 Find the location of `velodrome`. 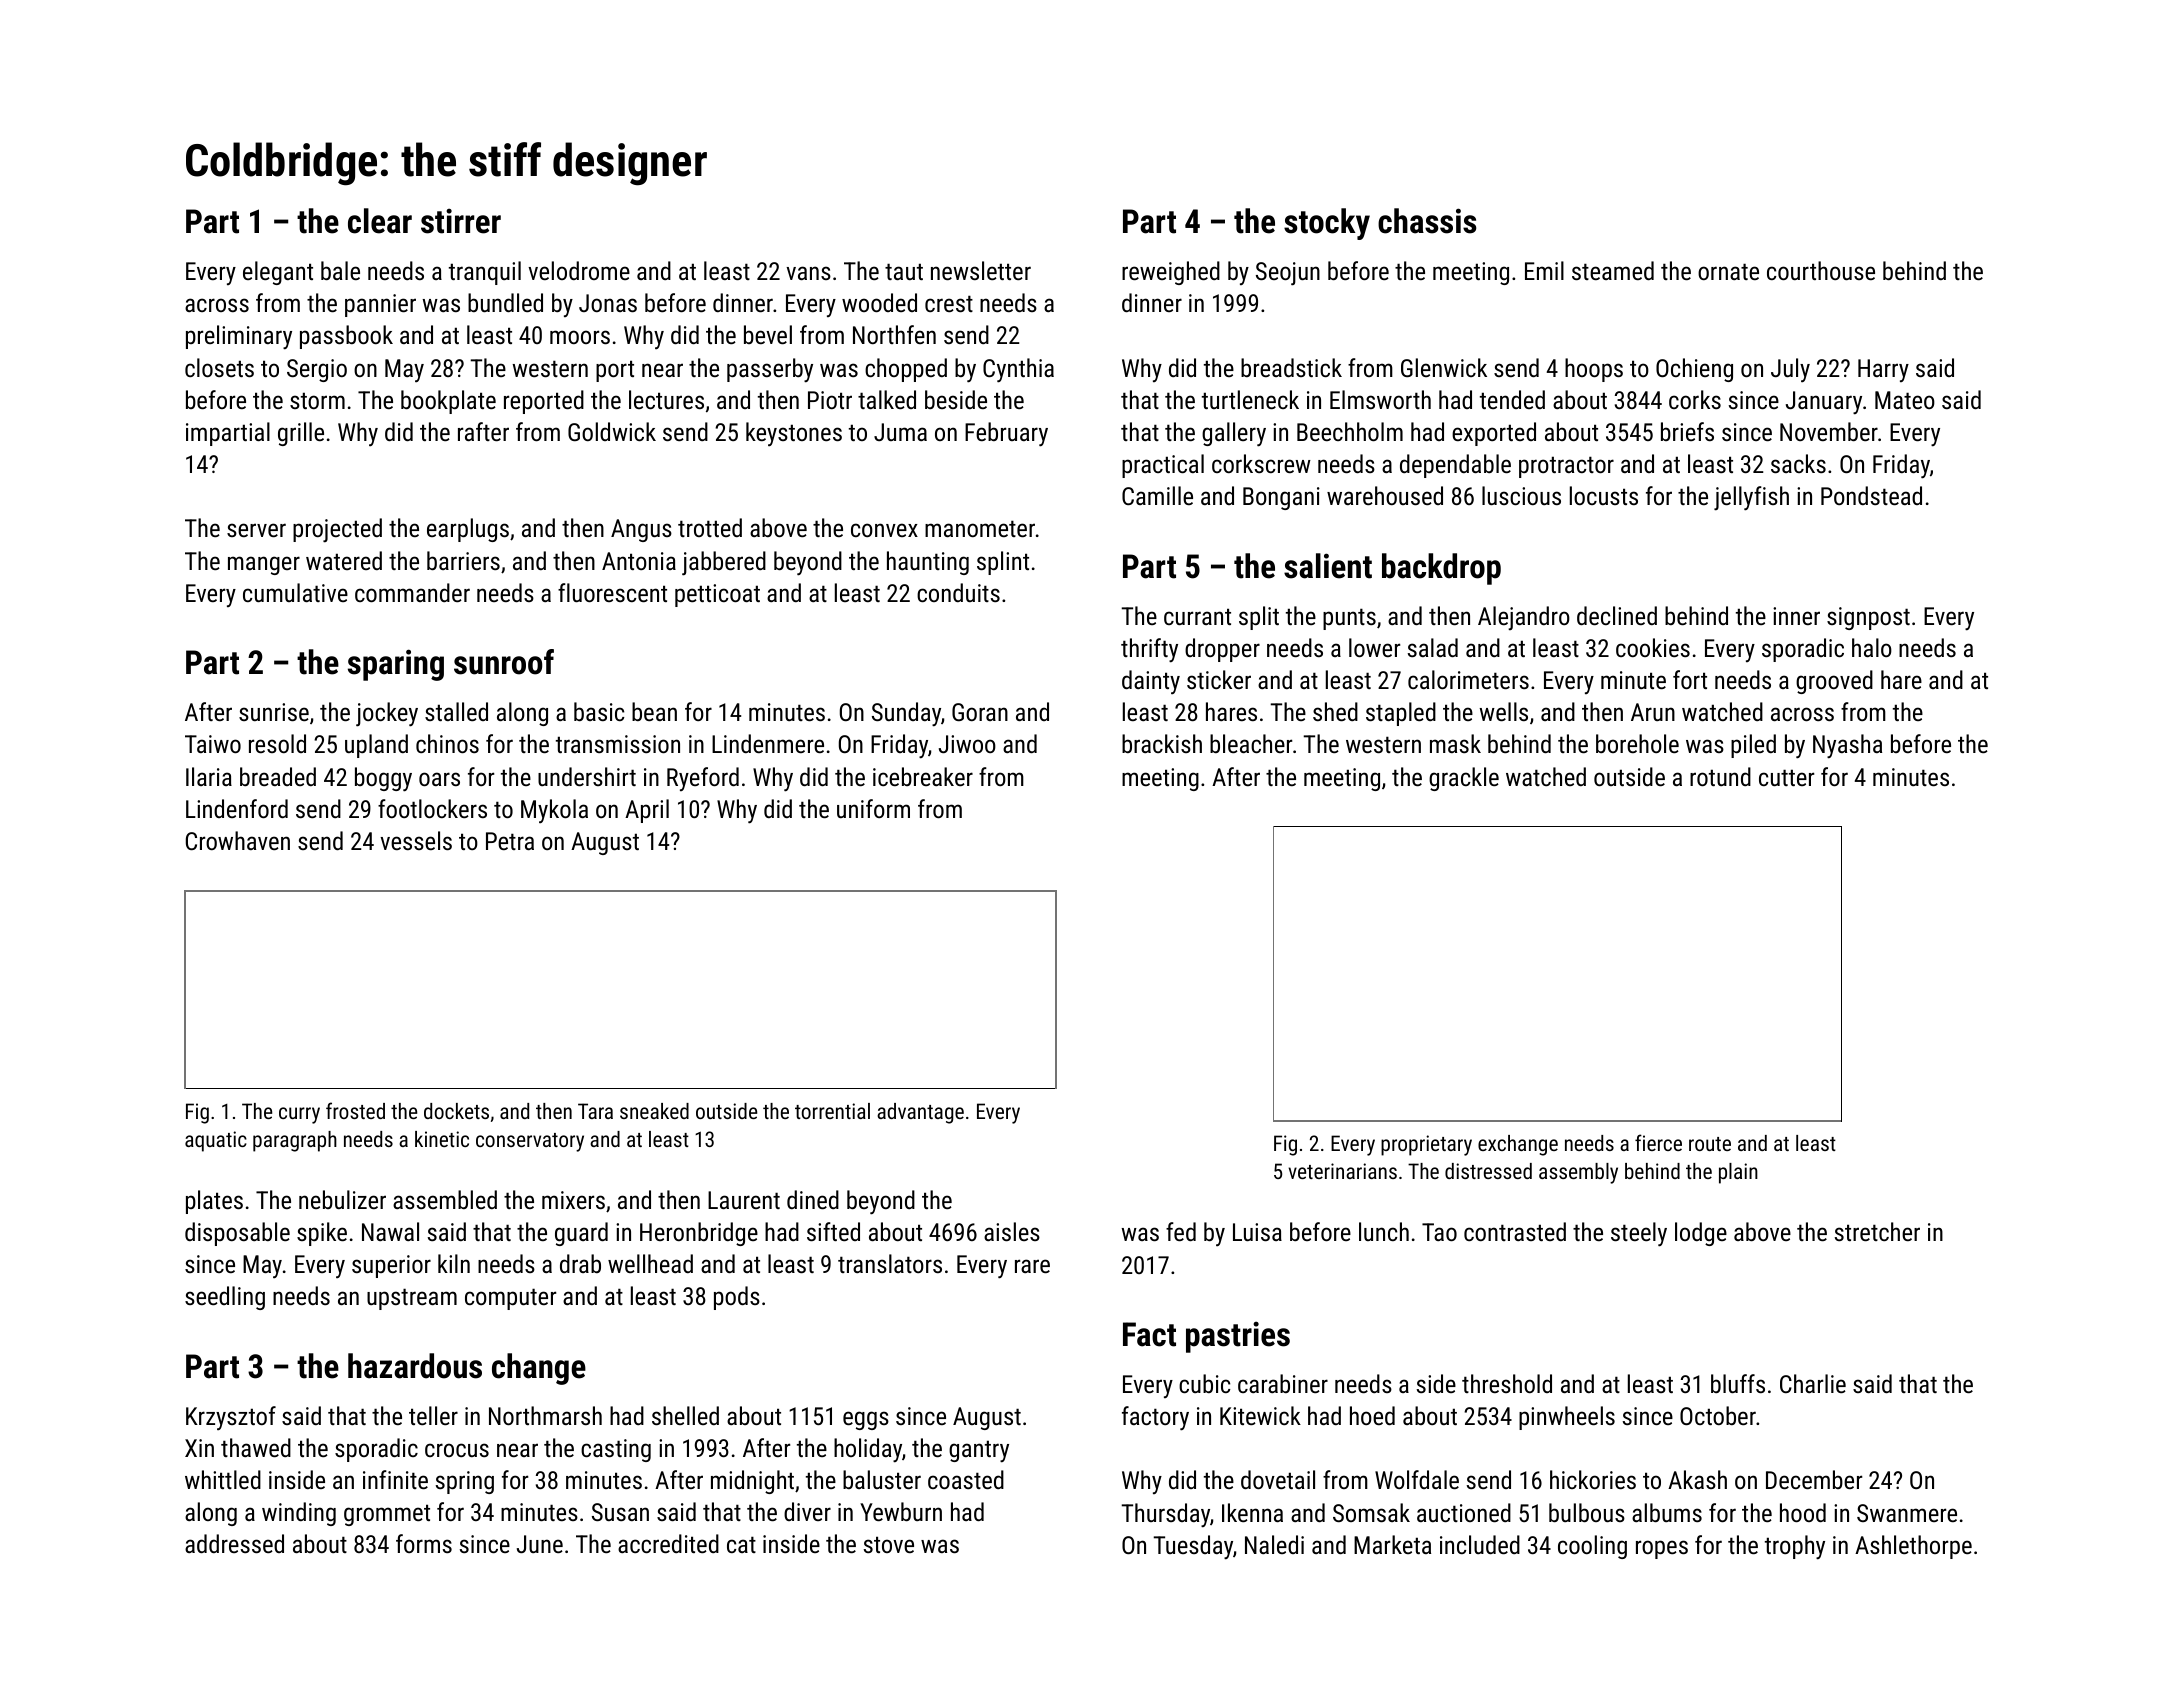

velodrome is located at coordinates (579, 270).
